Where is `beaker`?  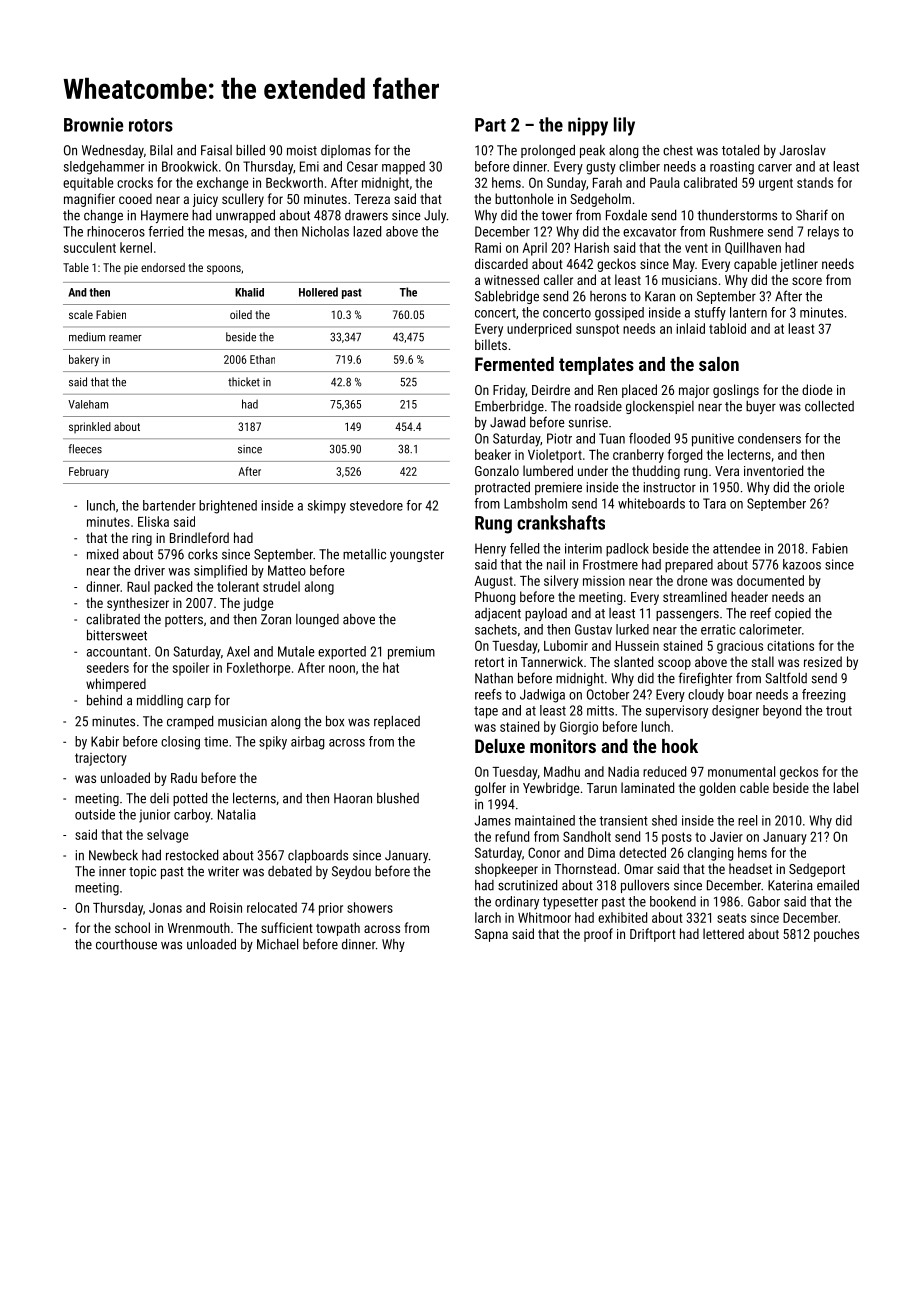
beaker is located at coordinates (493, 454).
